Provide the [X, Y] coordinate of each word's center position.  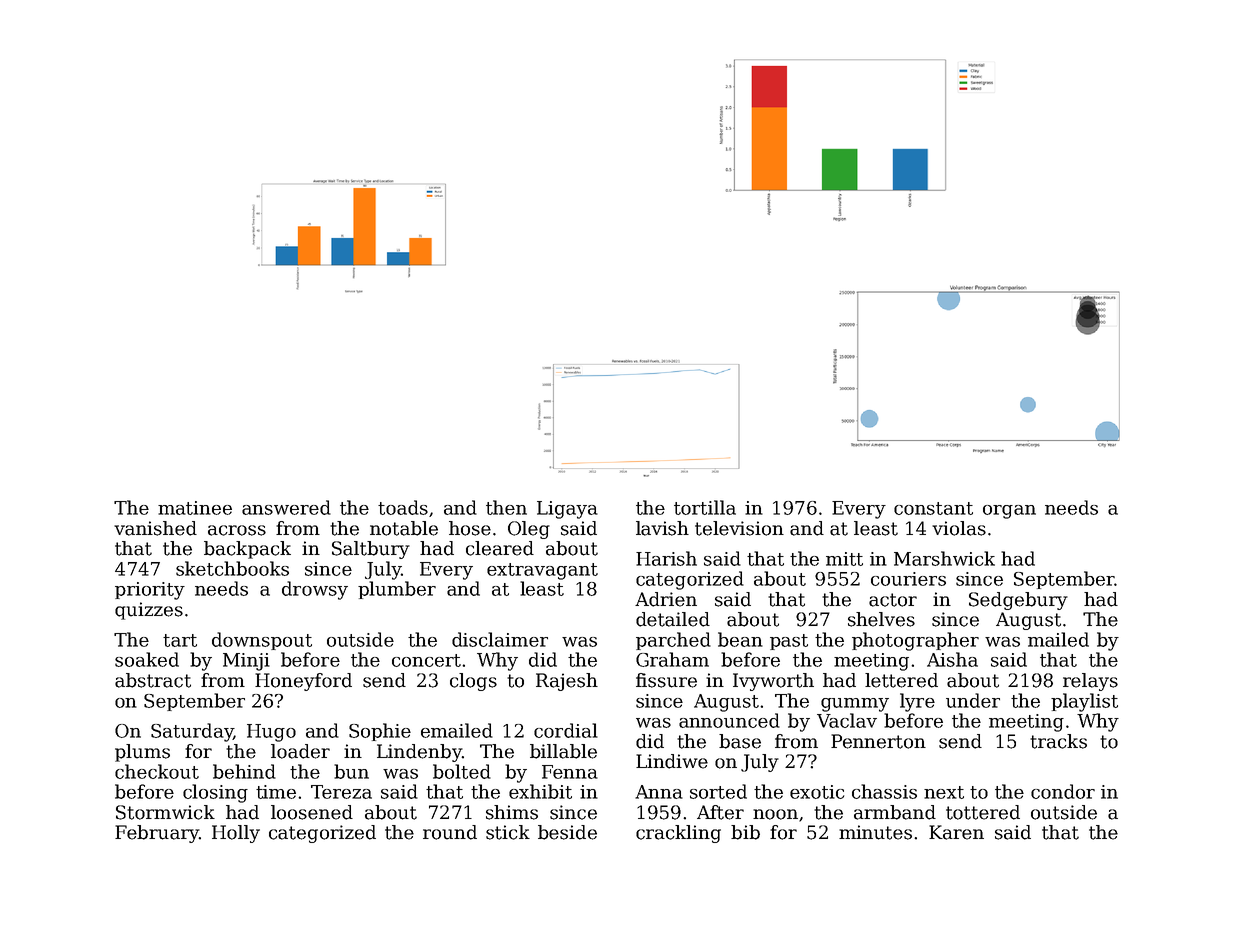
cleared [500, 548]
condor [1063, 791]
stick [508, 832]
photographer [915, 641]
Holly [236, 834]
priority [150, 591]
